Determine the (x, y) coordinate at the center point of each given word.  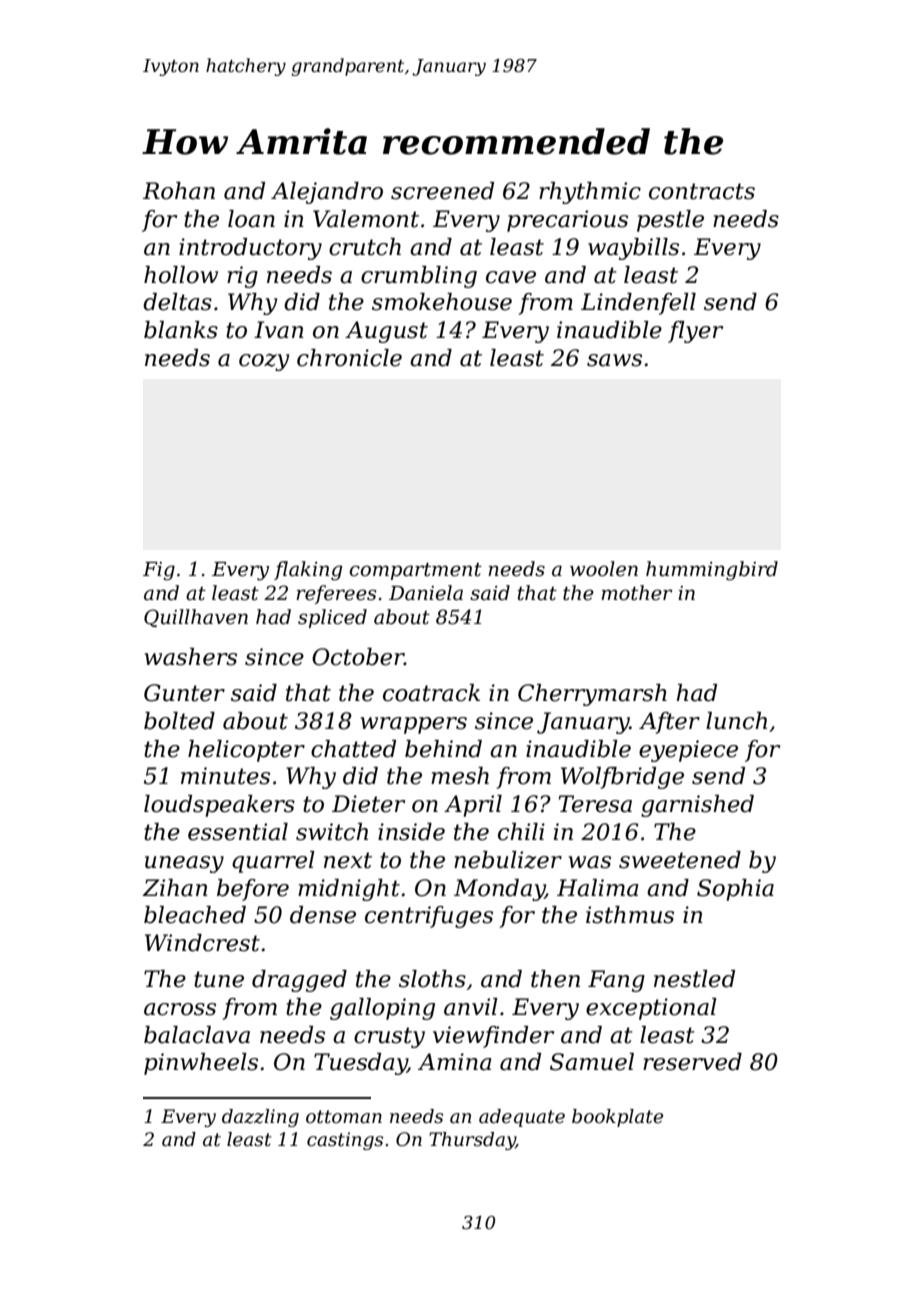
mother (636, 593)
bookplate (617, 1118)
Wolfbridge (622, 778)
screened (442, 191)
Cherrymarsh (592, 695)
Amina (454, 1062)
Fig (159, 571)
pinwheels (201, 1064)
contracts (702, 191)
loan (251, 219)
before (253, 890)
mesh (460, 776)
